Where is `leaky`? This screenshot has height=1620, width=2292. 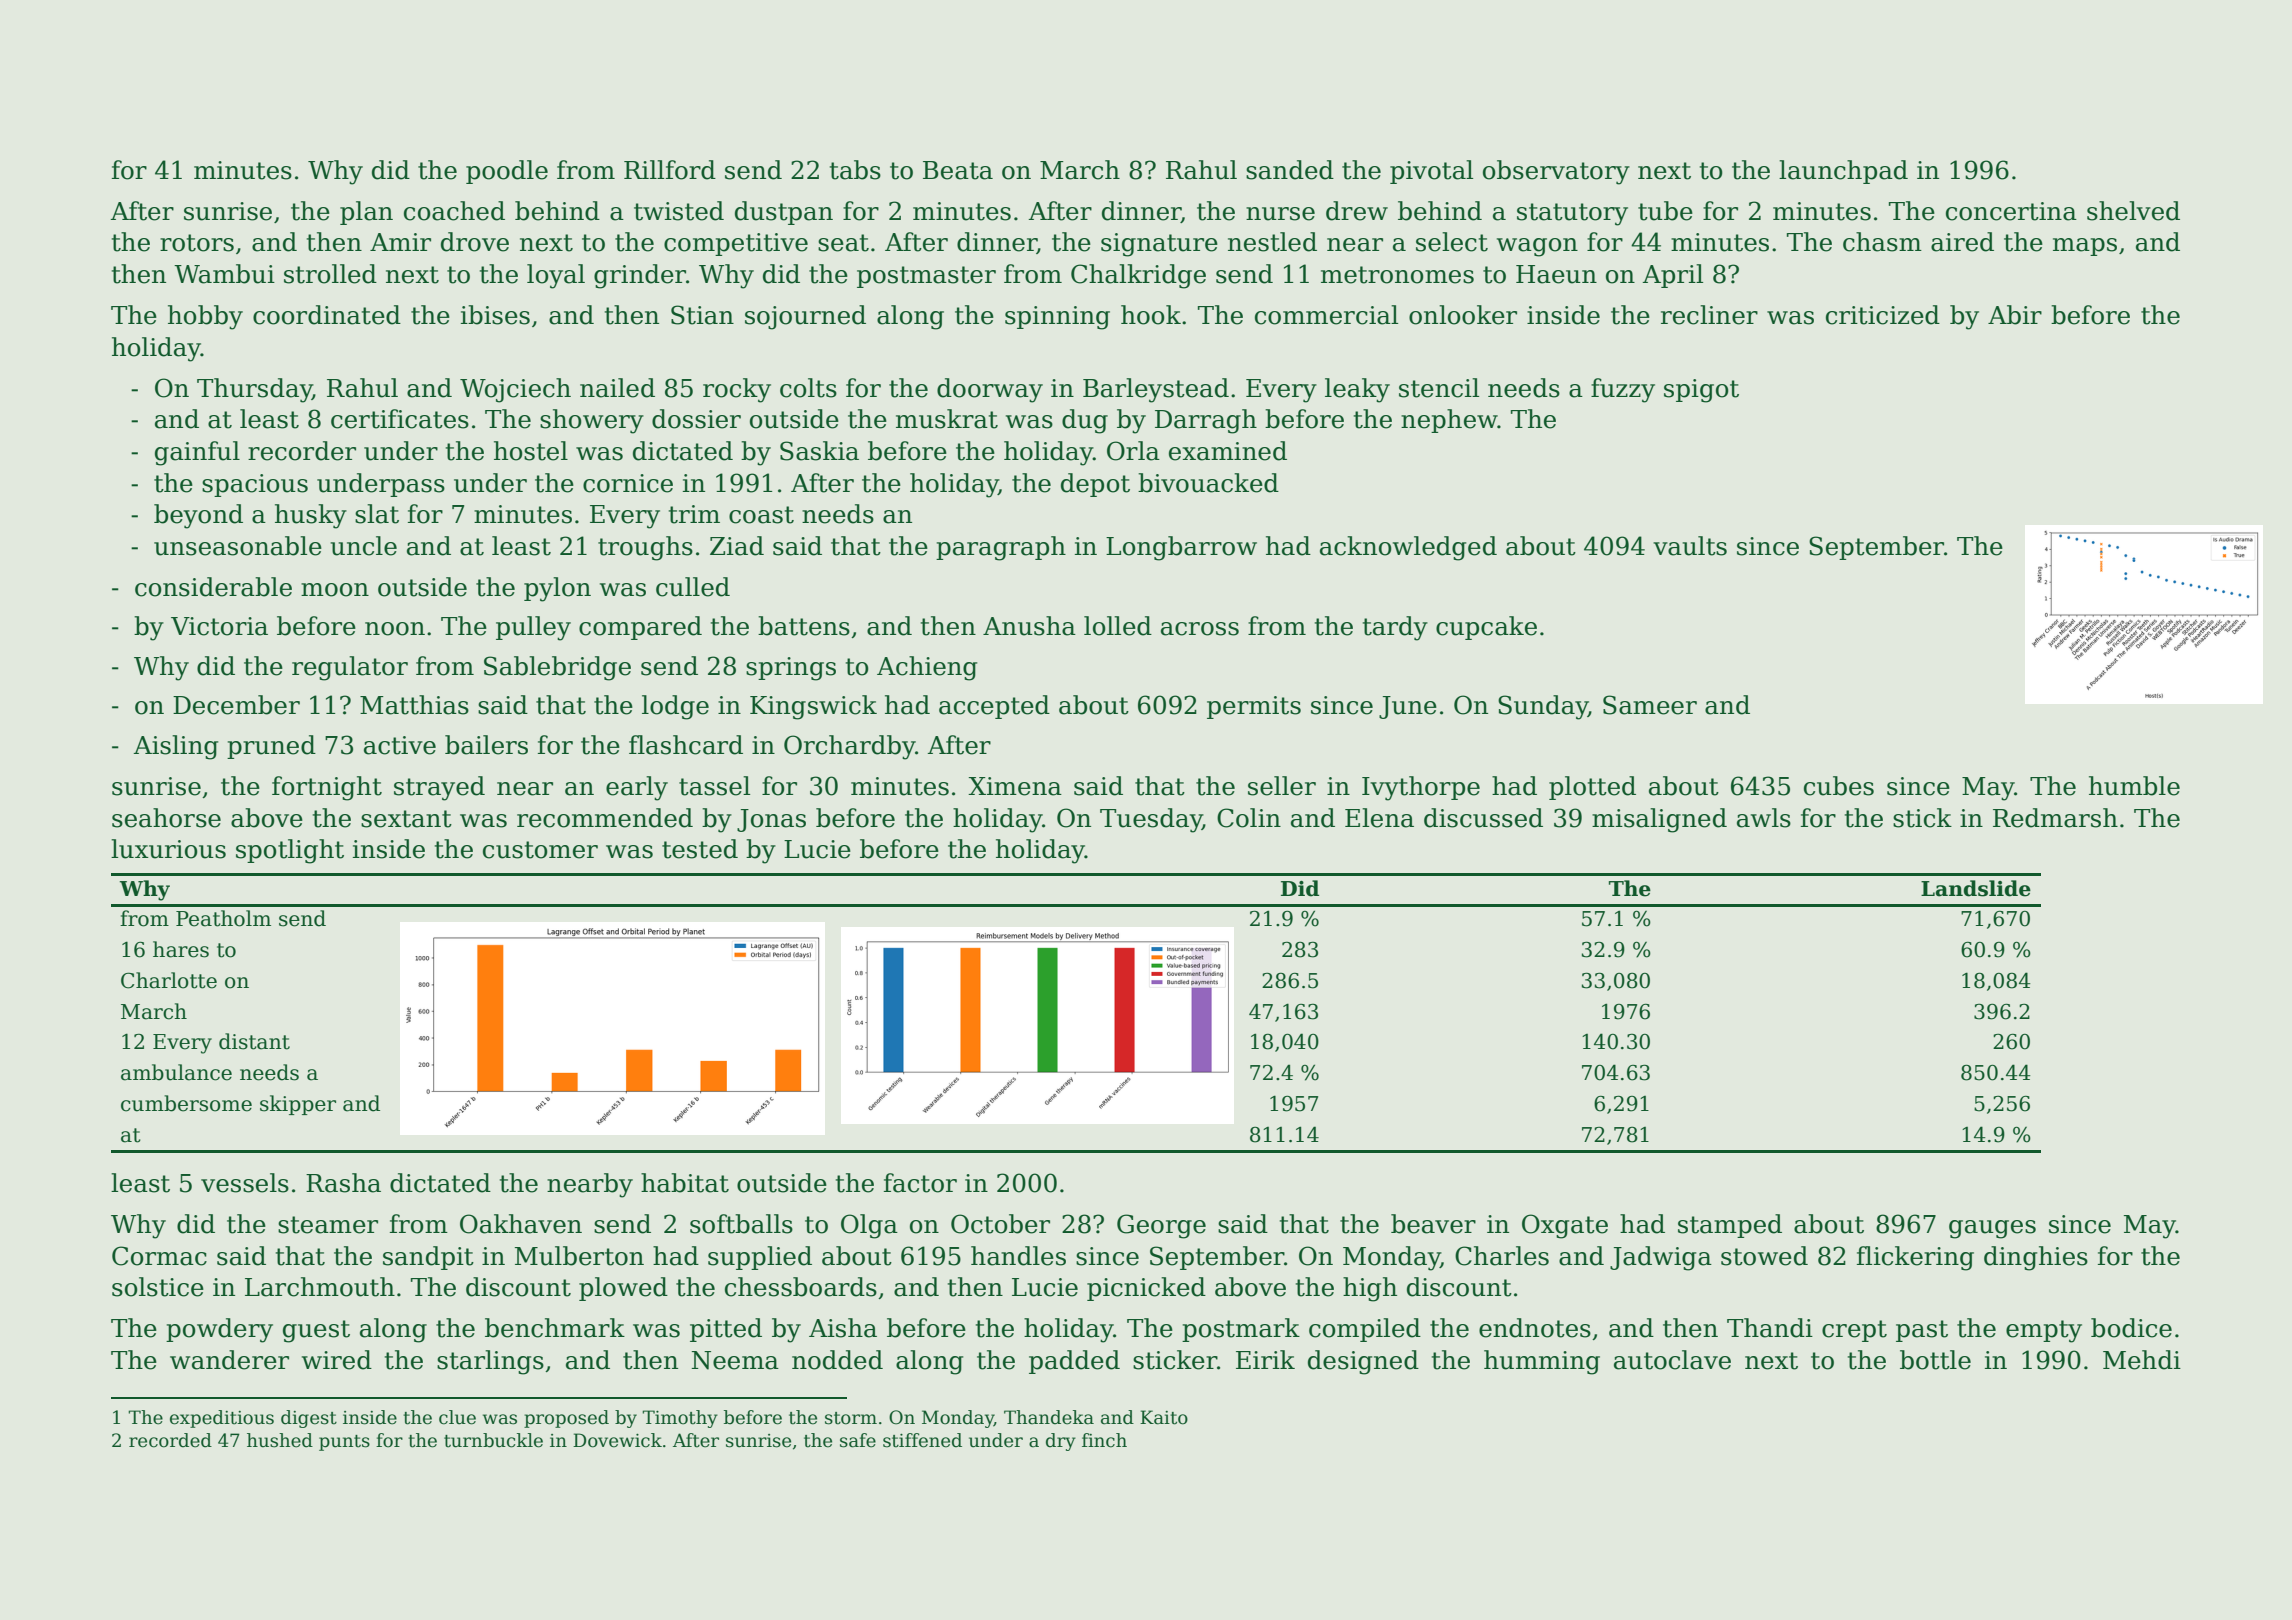
leaky is located at coordinates (1357, 390).
